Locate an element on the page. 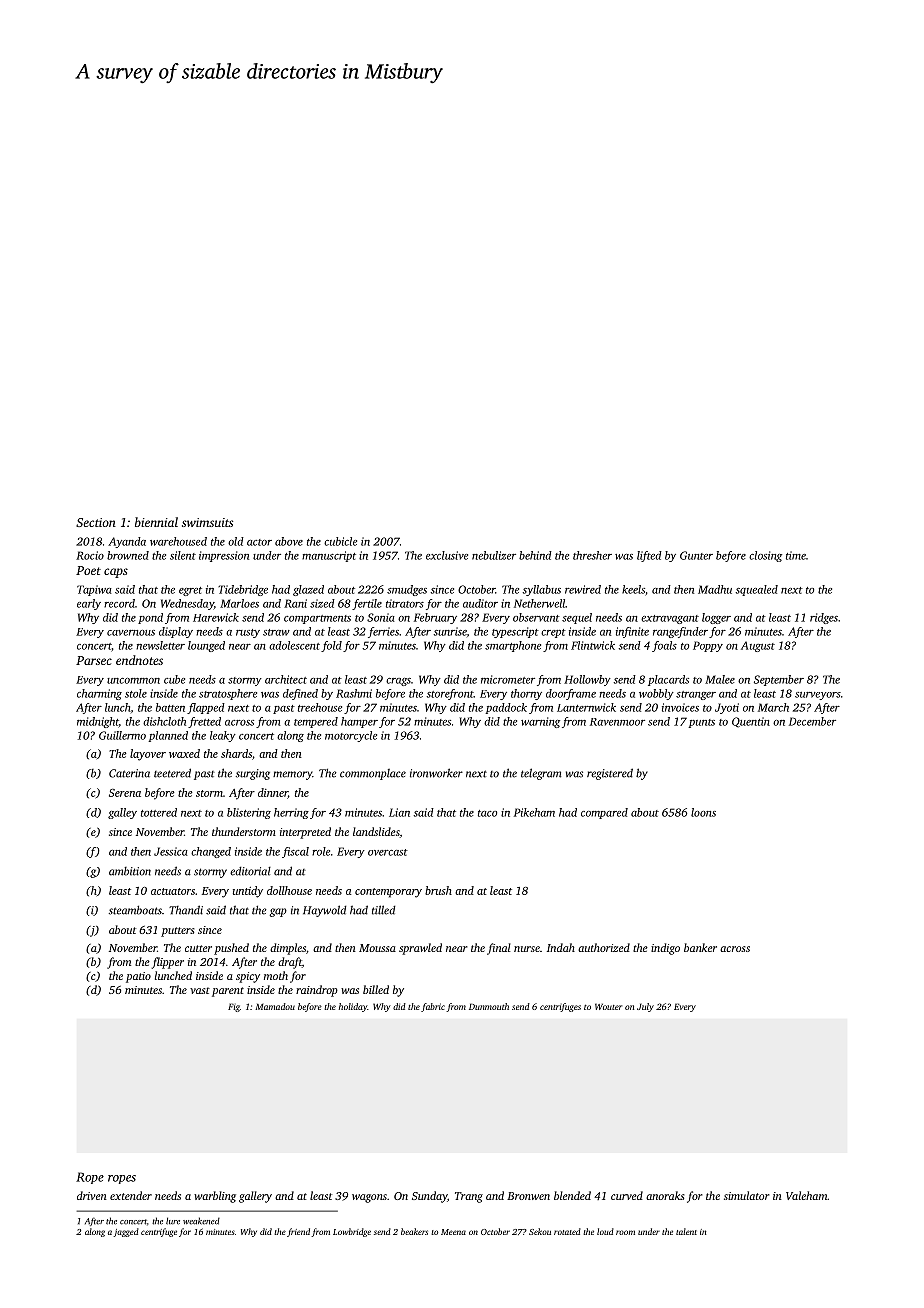 The width and height of the document is (924, 1308). taco is located at coordinates (487, 813).
